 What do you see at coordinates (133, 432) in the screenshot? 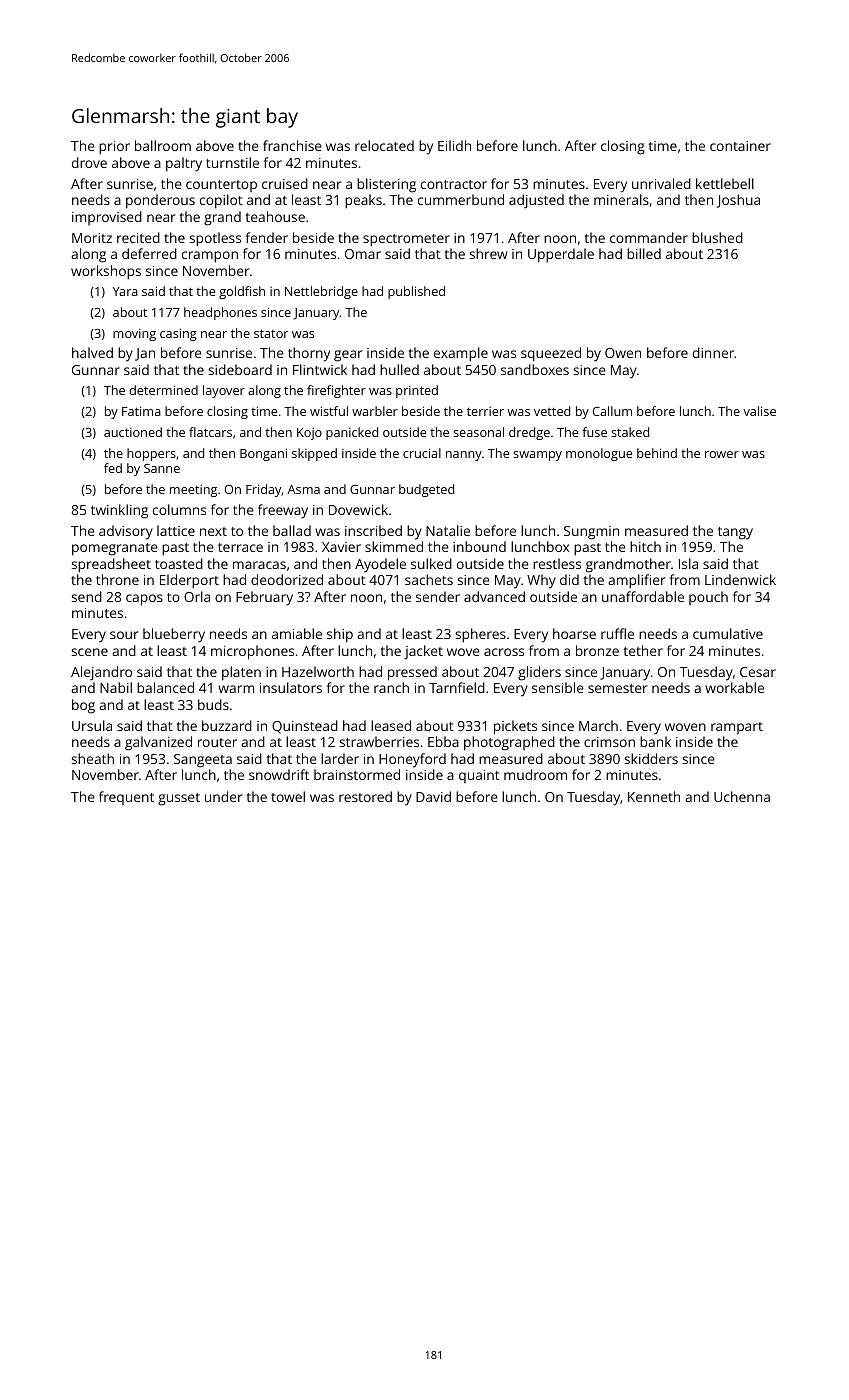
I see `auctioned` at bounding box center [133, 432].
